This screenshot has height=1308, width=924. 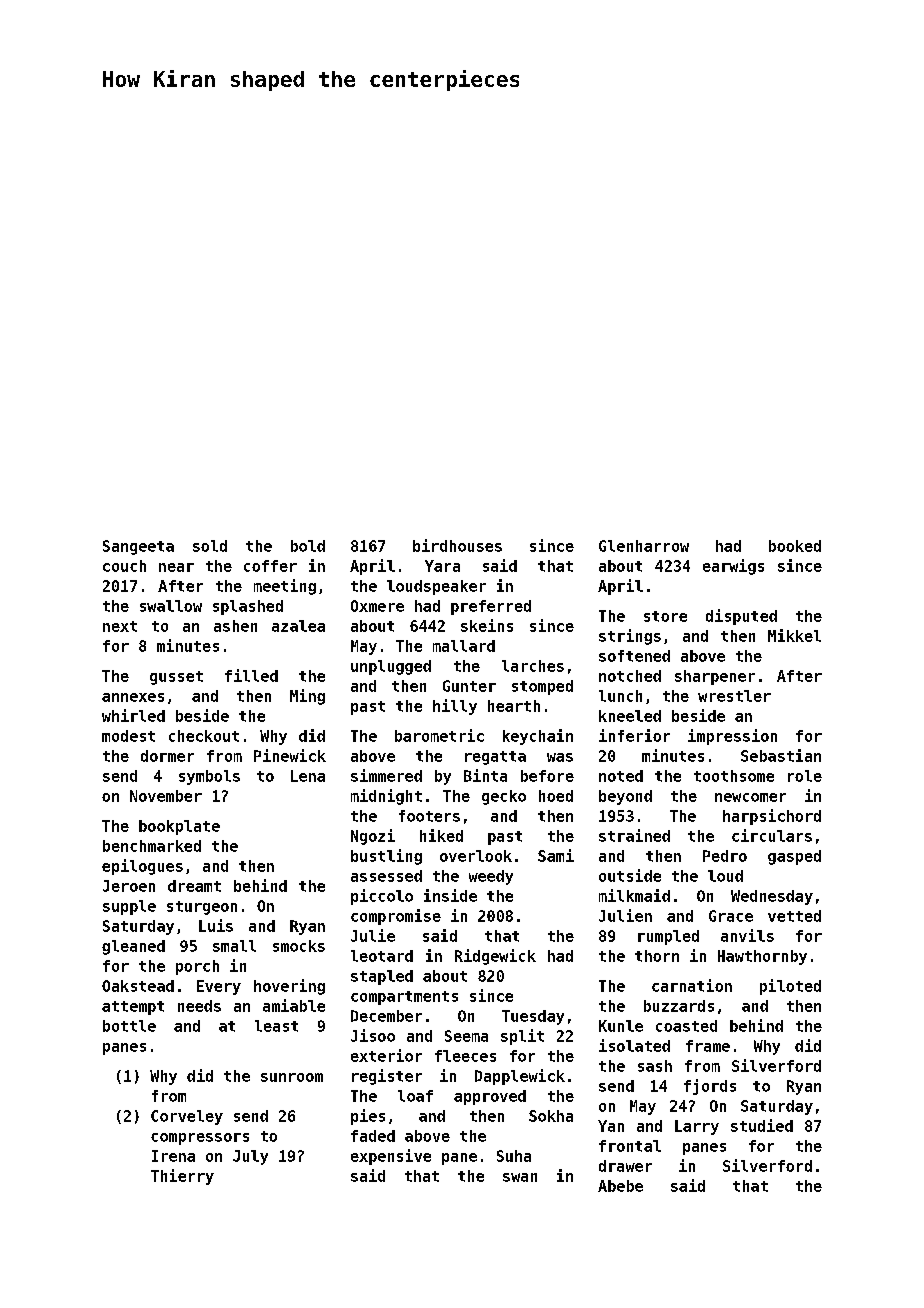 I want to click on leotard, so click(x=382, y=956).
